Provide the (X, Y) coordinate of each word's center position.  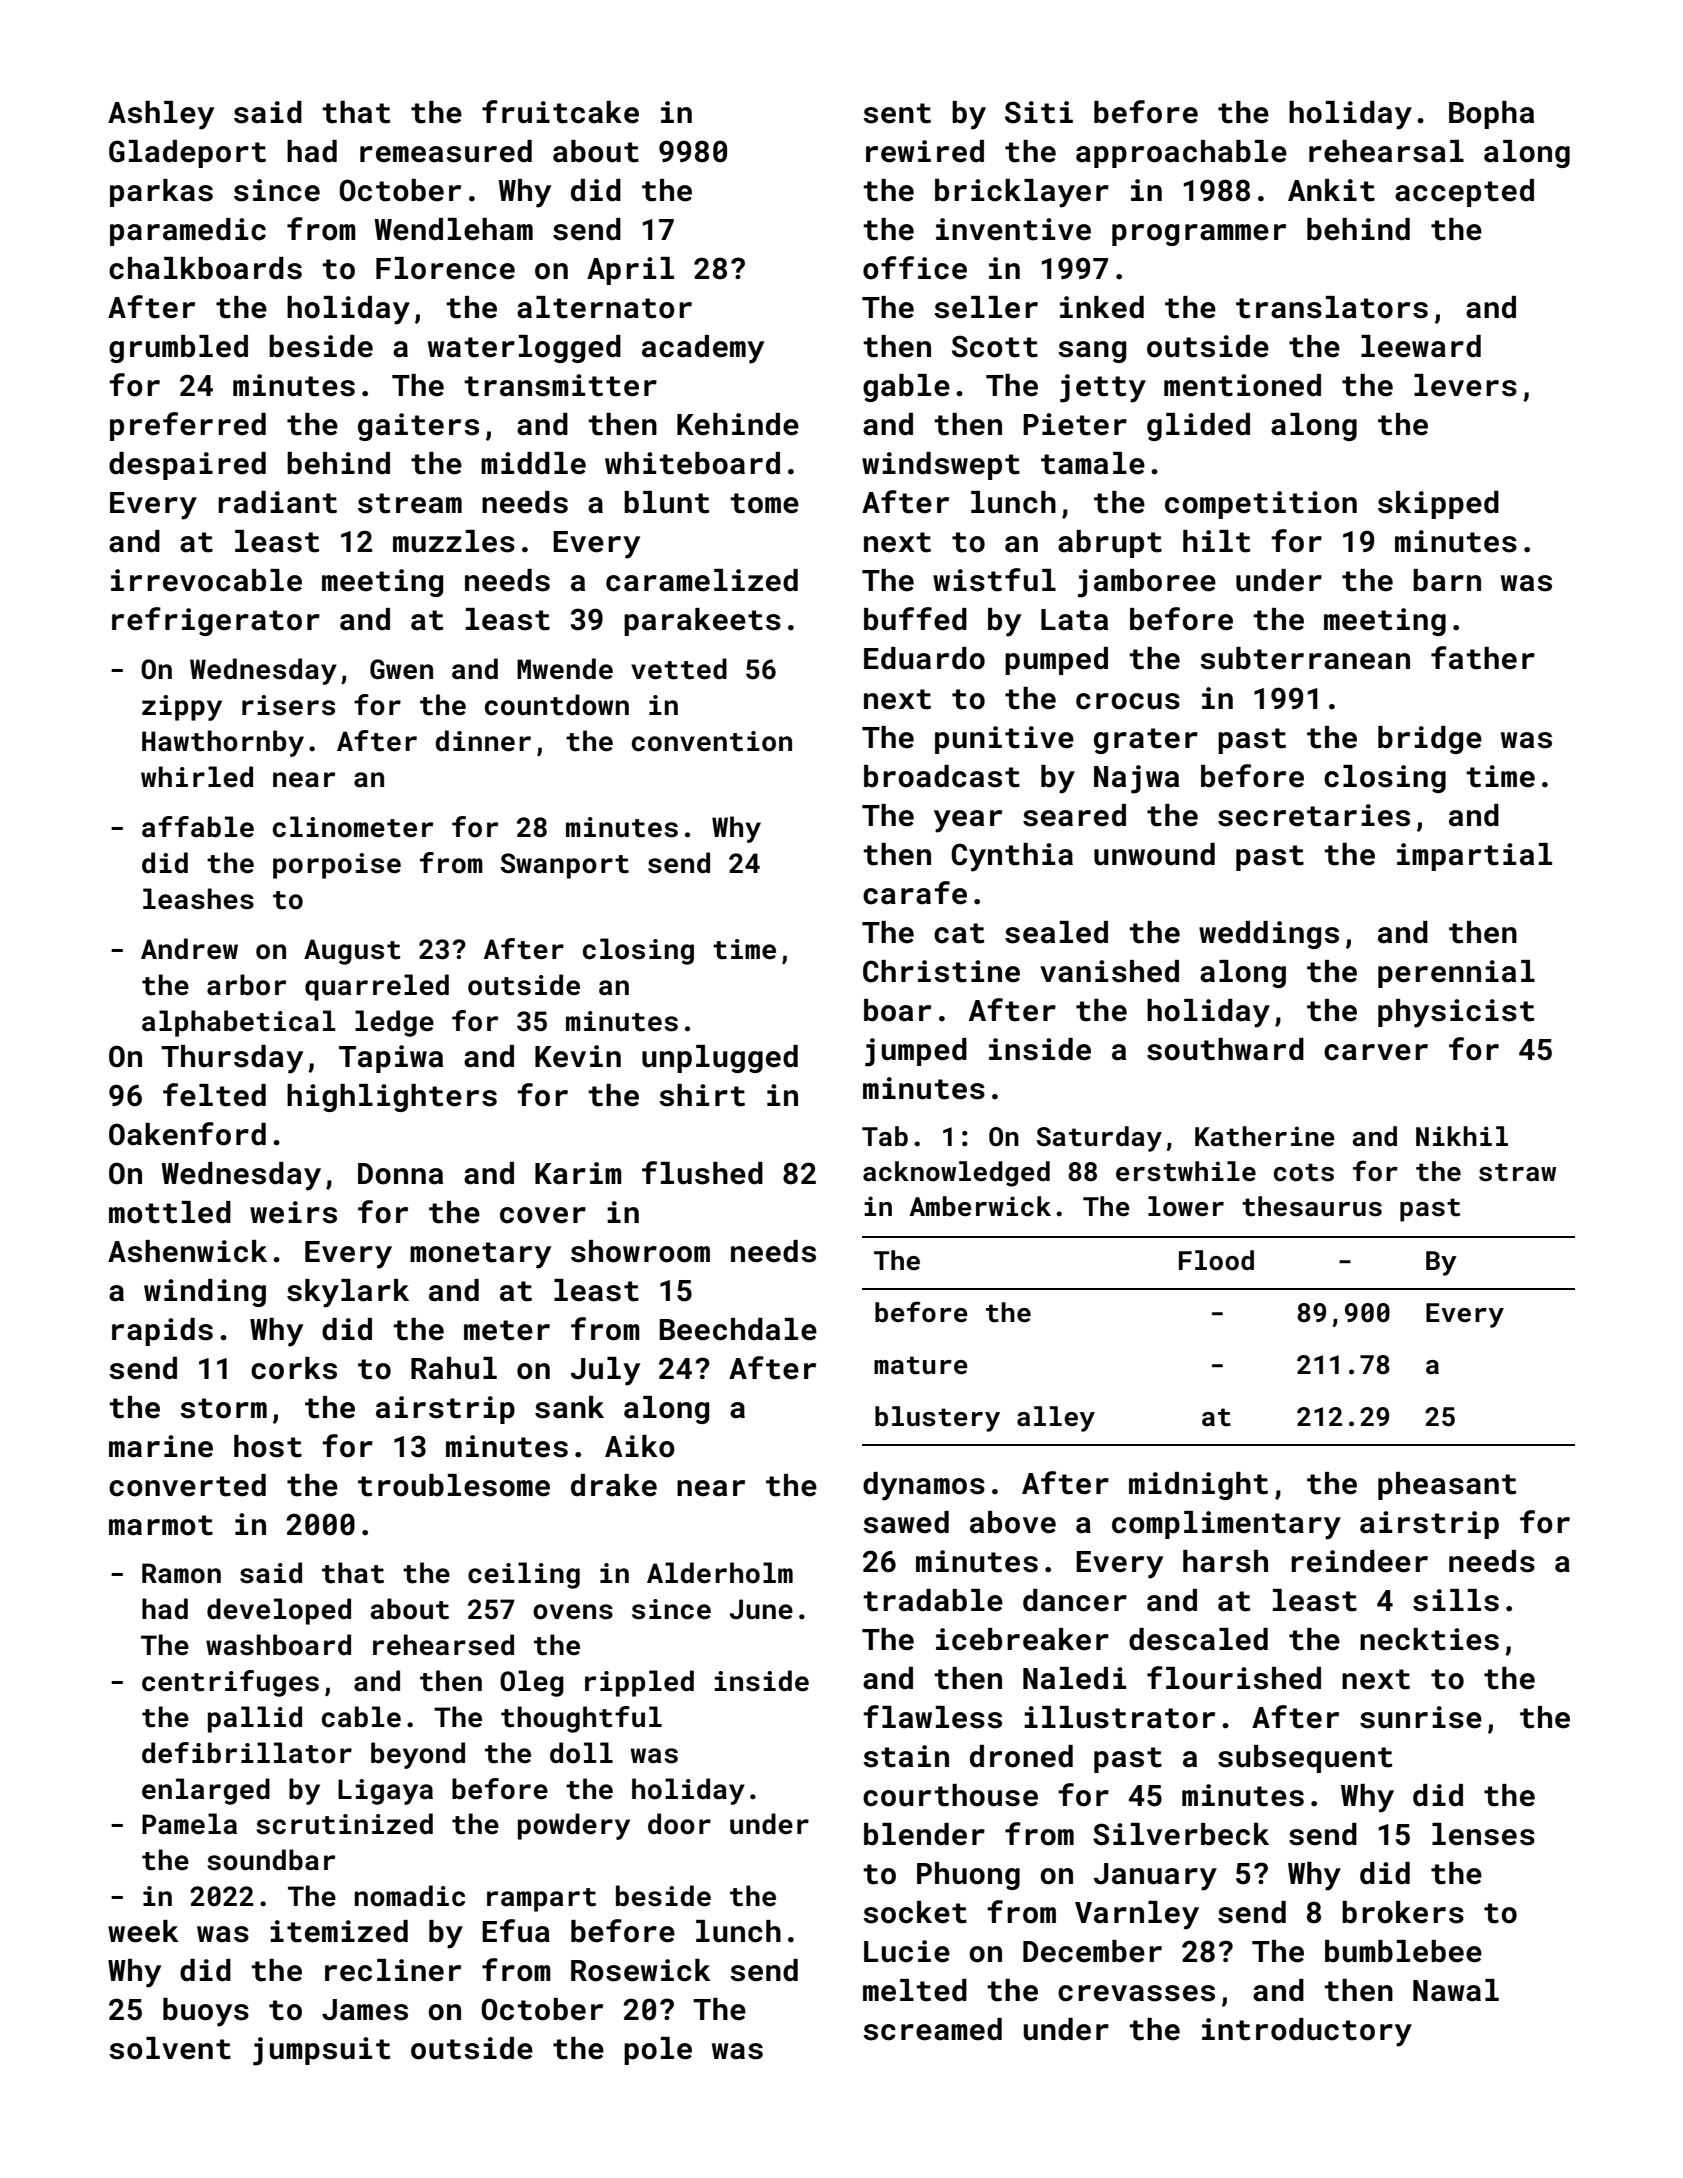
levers (1465, 385)
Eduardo (924, 658)
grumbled (178, 349)
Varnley (1137, 1915)
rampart (541, 1900)
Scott (995, 346)
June (761, 1609)
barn (1447, 580)
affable (198, 827)
